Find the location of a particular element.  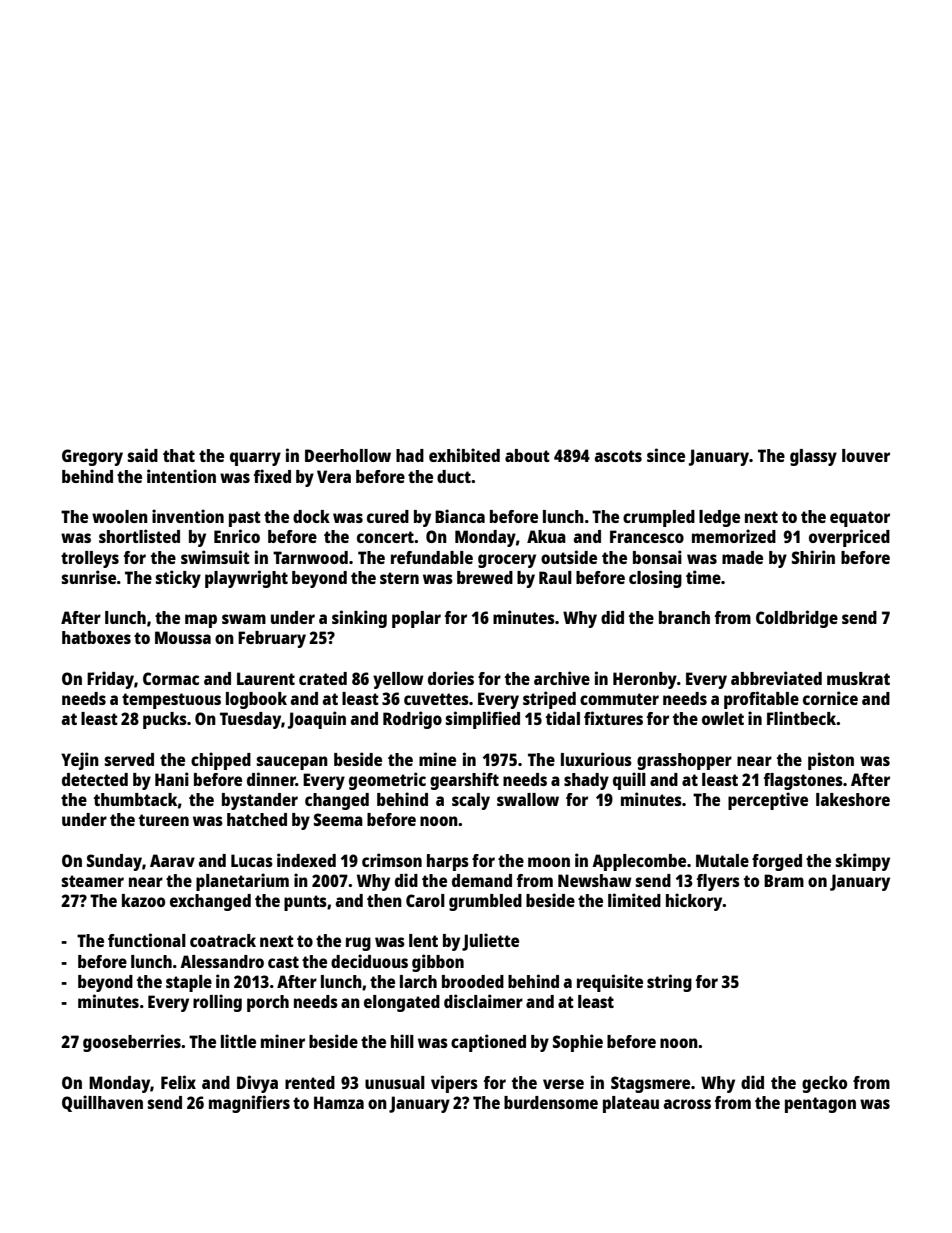

string is located at coordinates (669, 983).
